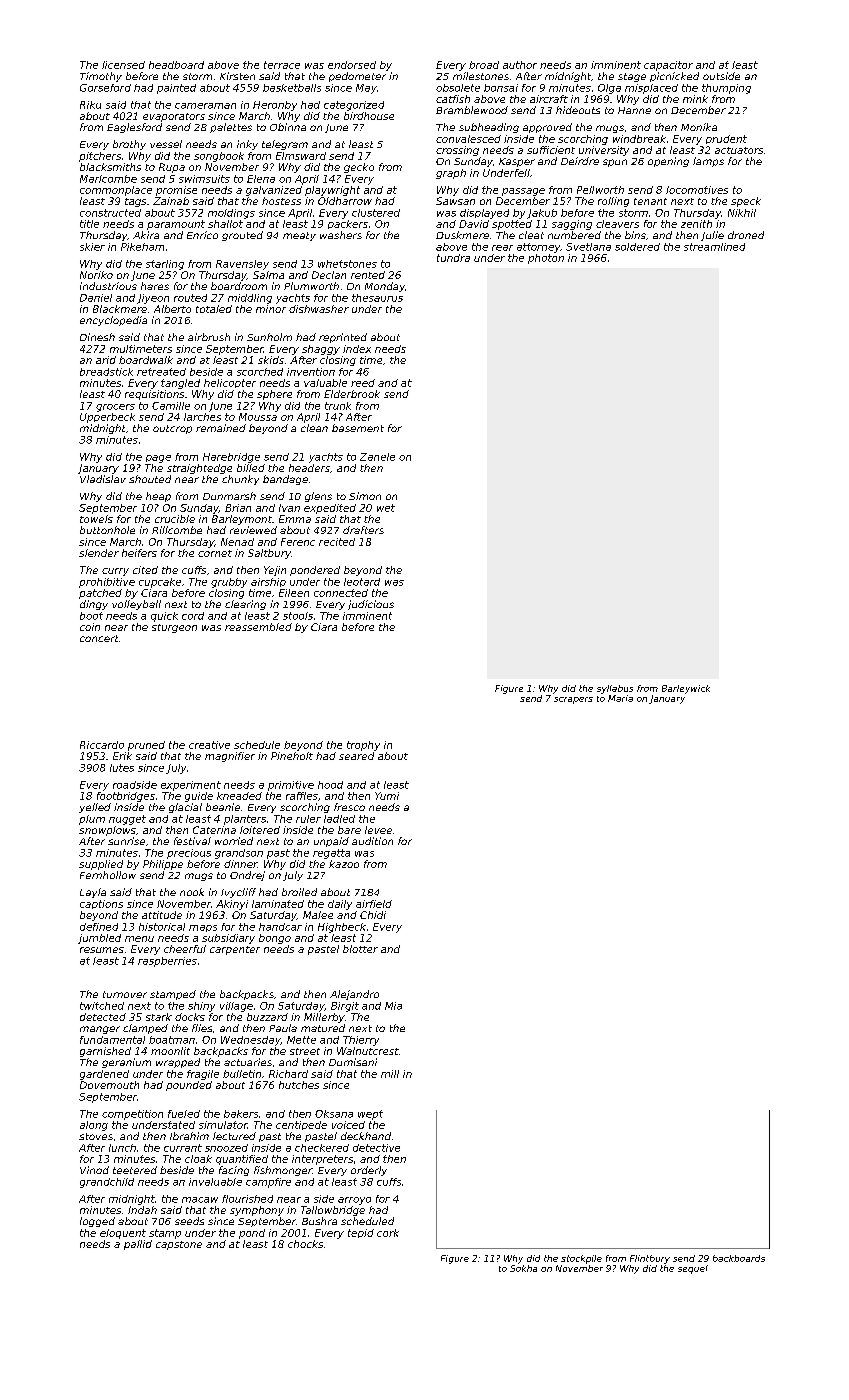 The height and width of the screenshot is (1400, 849). I want to click on Flintbury, so click(650, 1259).
